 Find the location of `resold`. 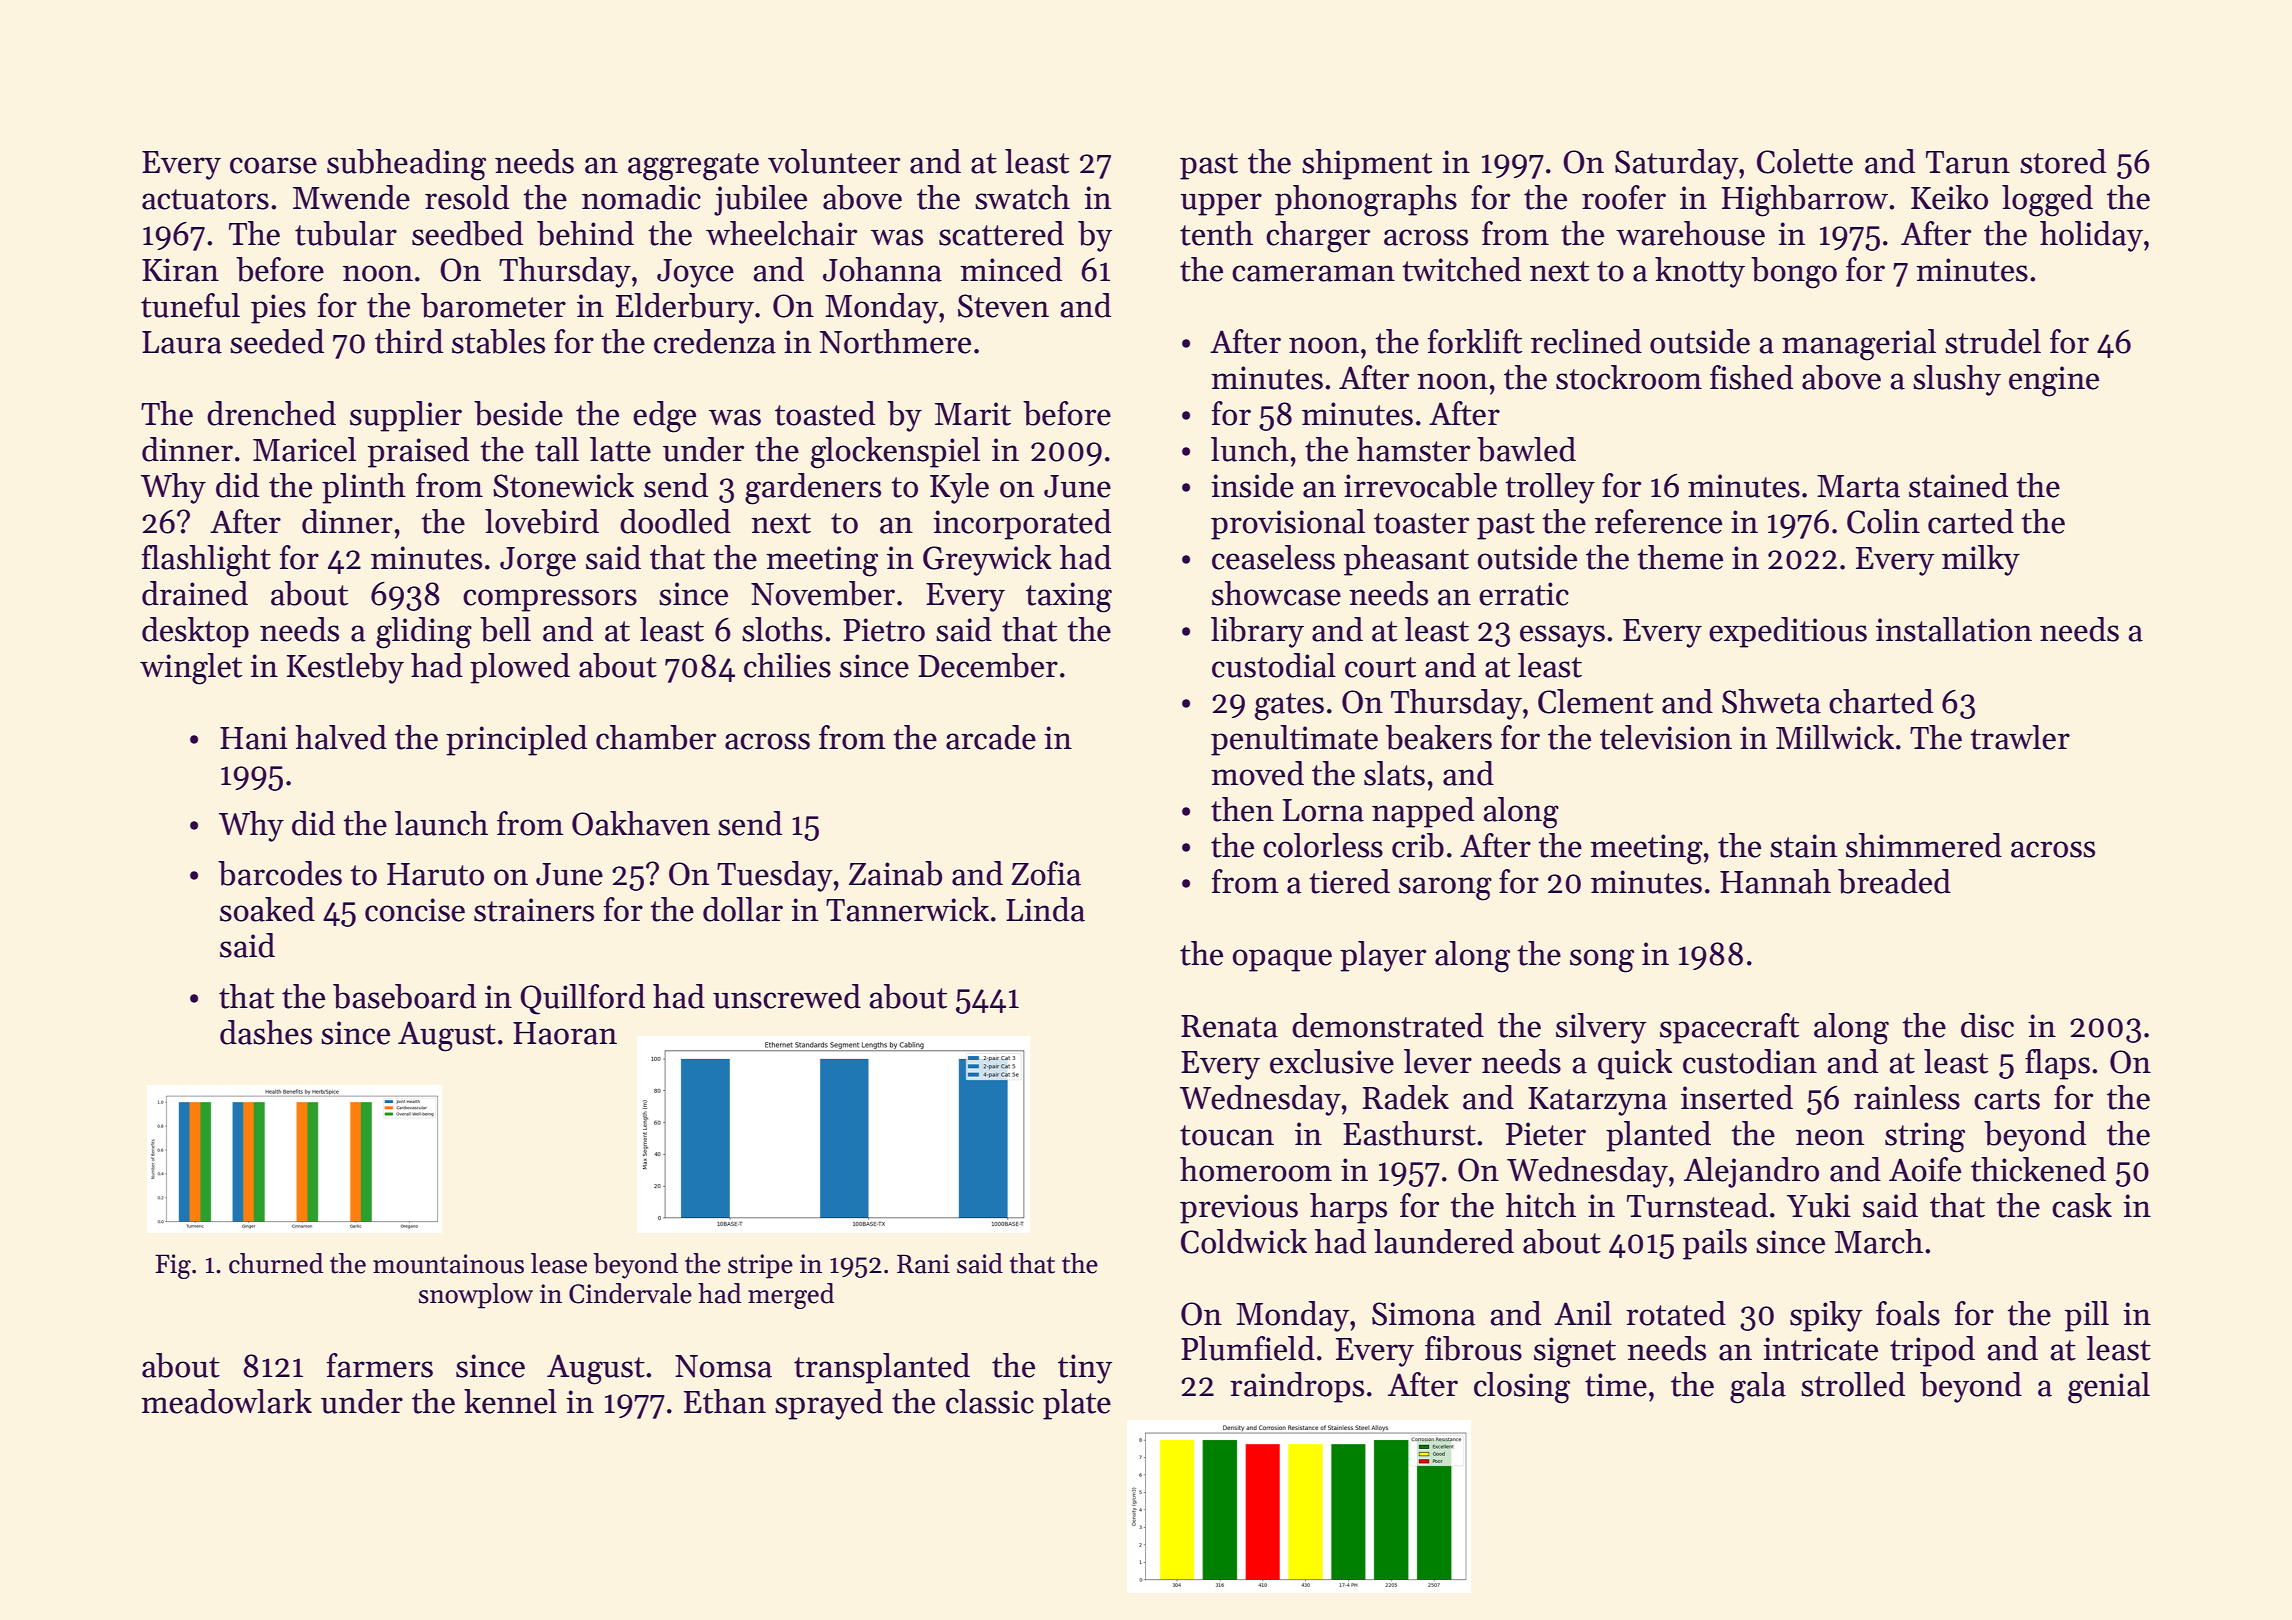

resold is located at coordinates (467, 197).
